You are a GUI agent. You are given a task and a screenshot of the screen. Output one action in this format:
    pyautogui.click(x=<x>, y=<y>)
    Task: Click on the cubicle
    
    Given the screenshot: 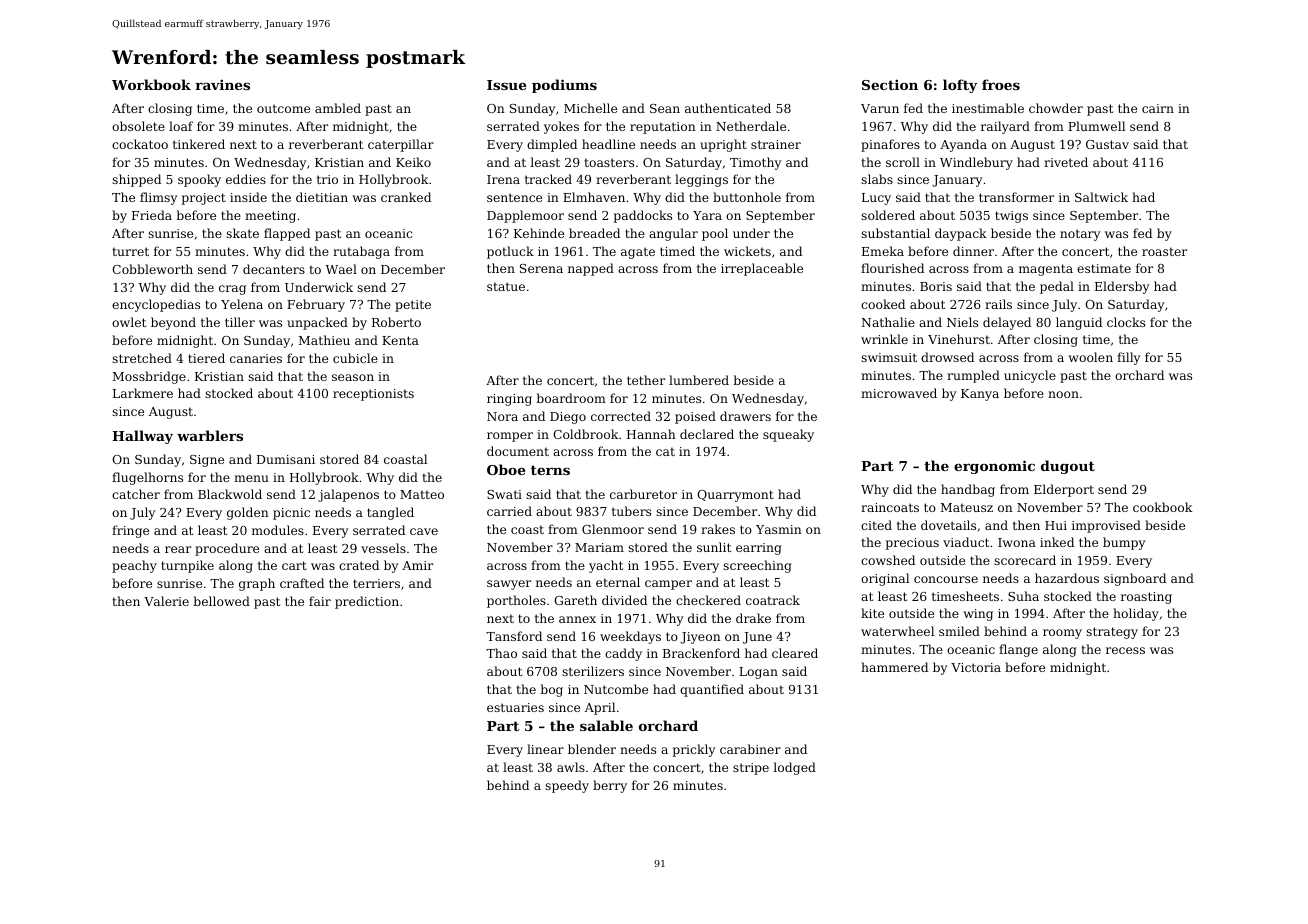 What is the action you would take?
    pyautogui.click(x=355, y=358)
